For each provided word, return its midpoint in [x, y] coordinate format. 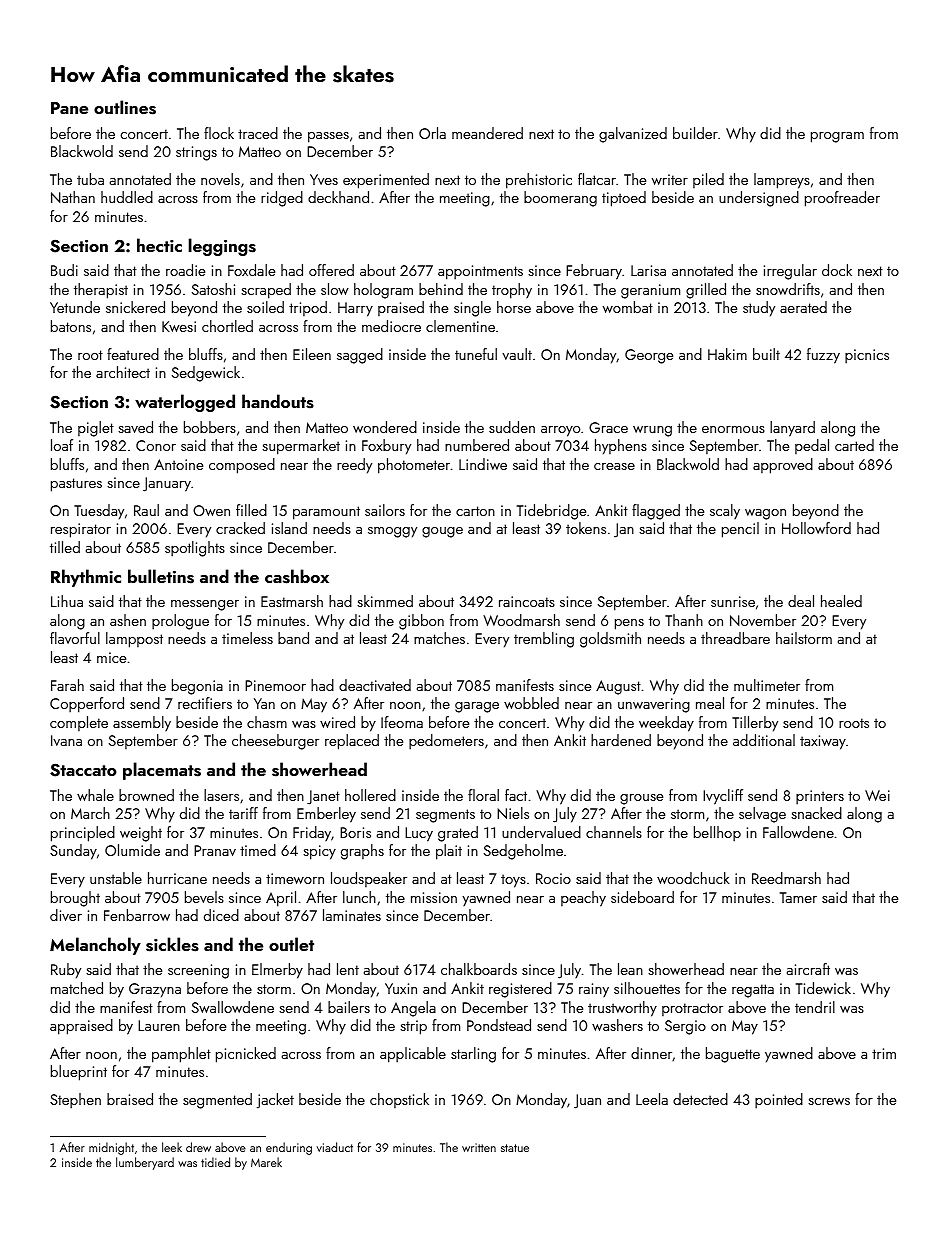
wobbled [531, 703]
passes [328, 137]
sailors [385, 510]
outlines [125, 107]
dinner [652, 1054]
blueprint [79, 1073]
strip [413, 1027]
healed [841, 601]
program [837, 137]
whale [95, 795]
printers [820, 797]
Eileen [312, 354]
